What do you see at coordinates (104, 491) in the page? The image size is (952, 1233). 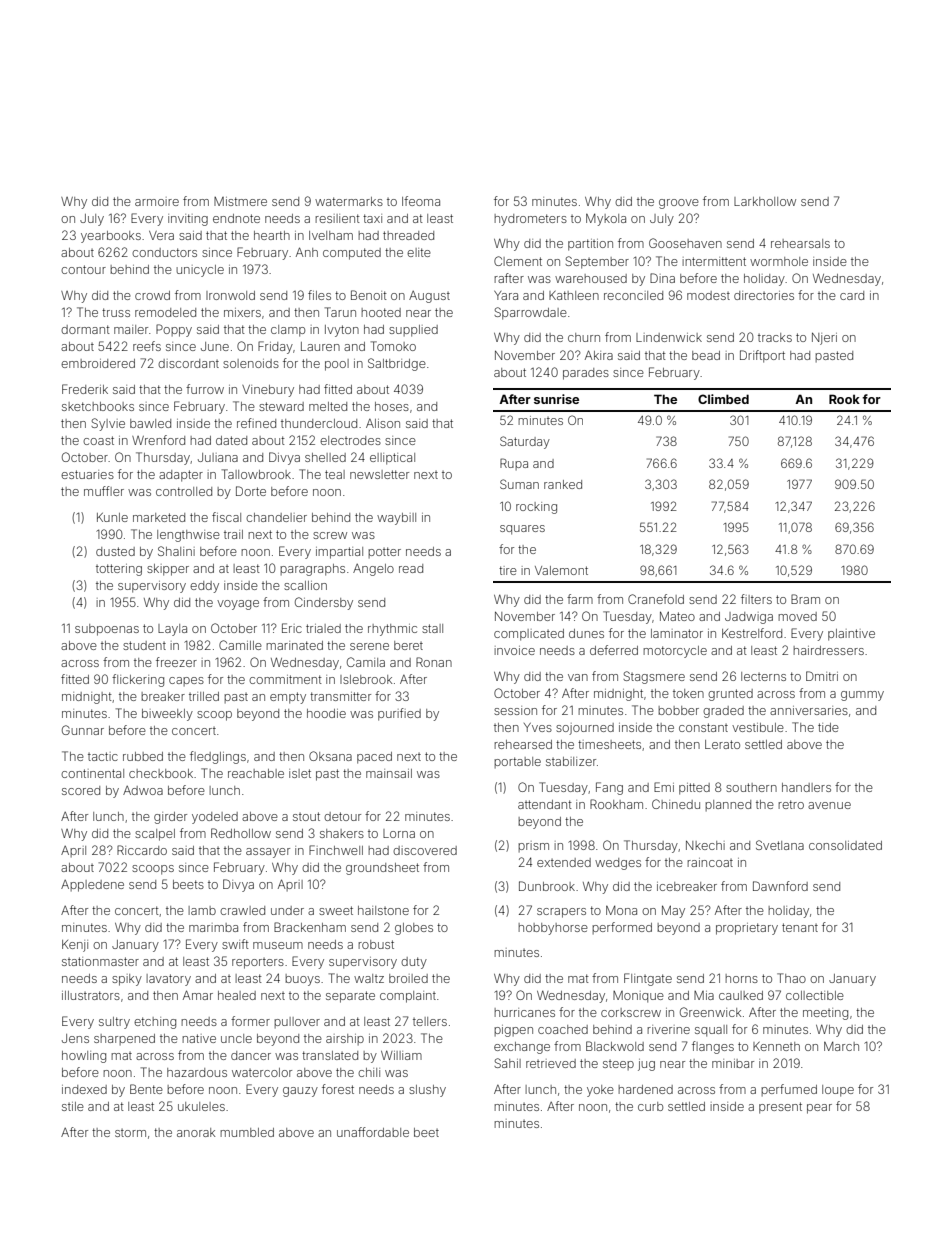 I see `muffler` at bounding box center [104, 491].
